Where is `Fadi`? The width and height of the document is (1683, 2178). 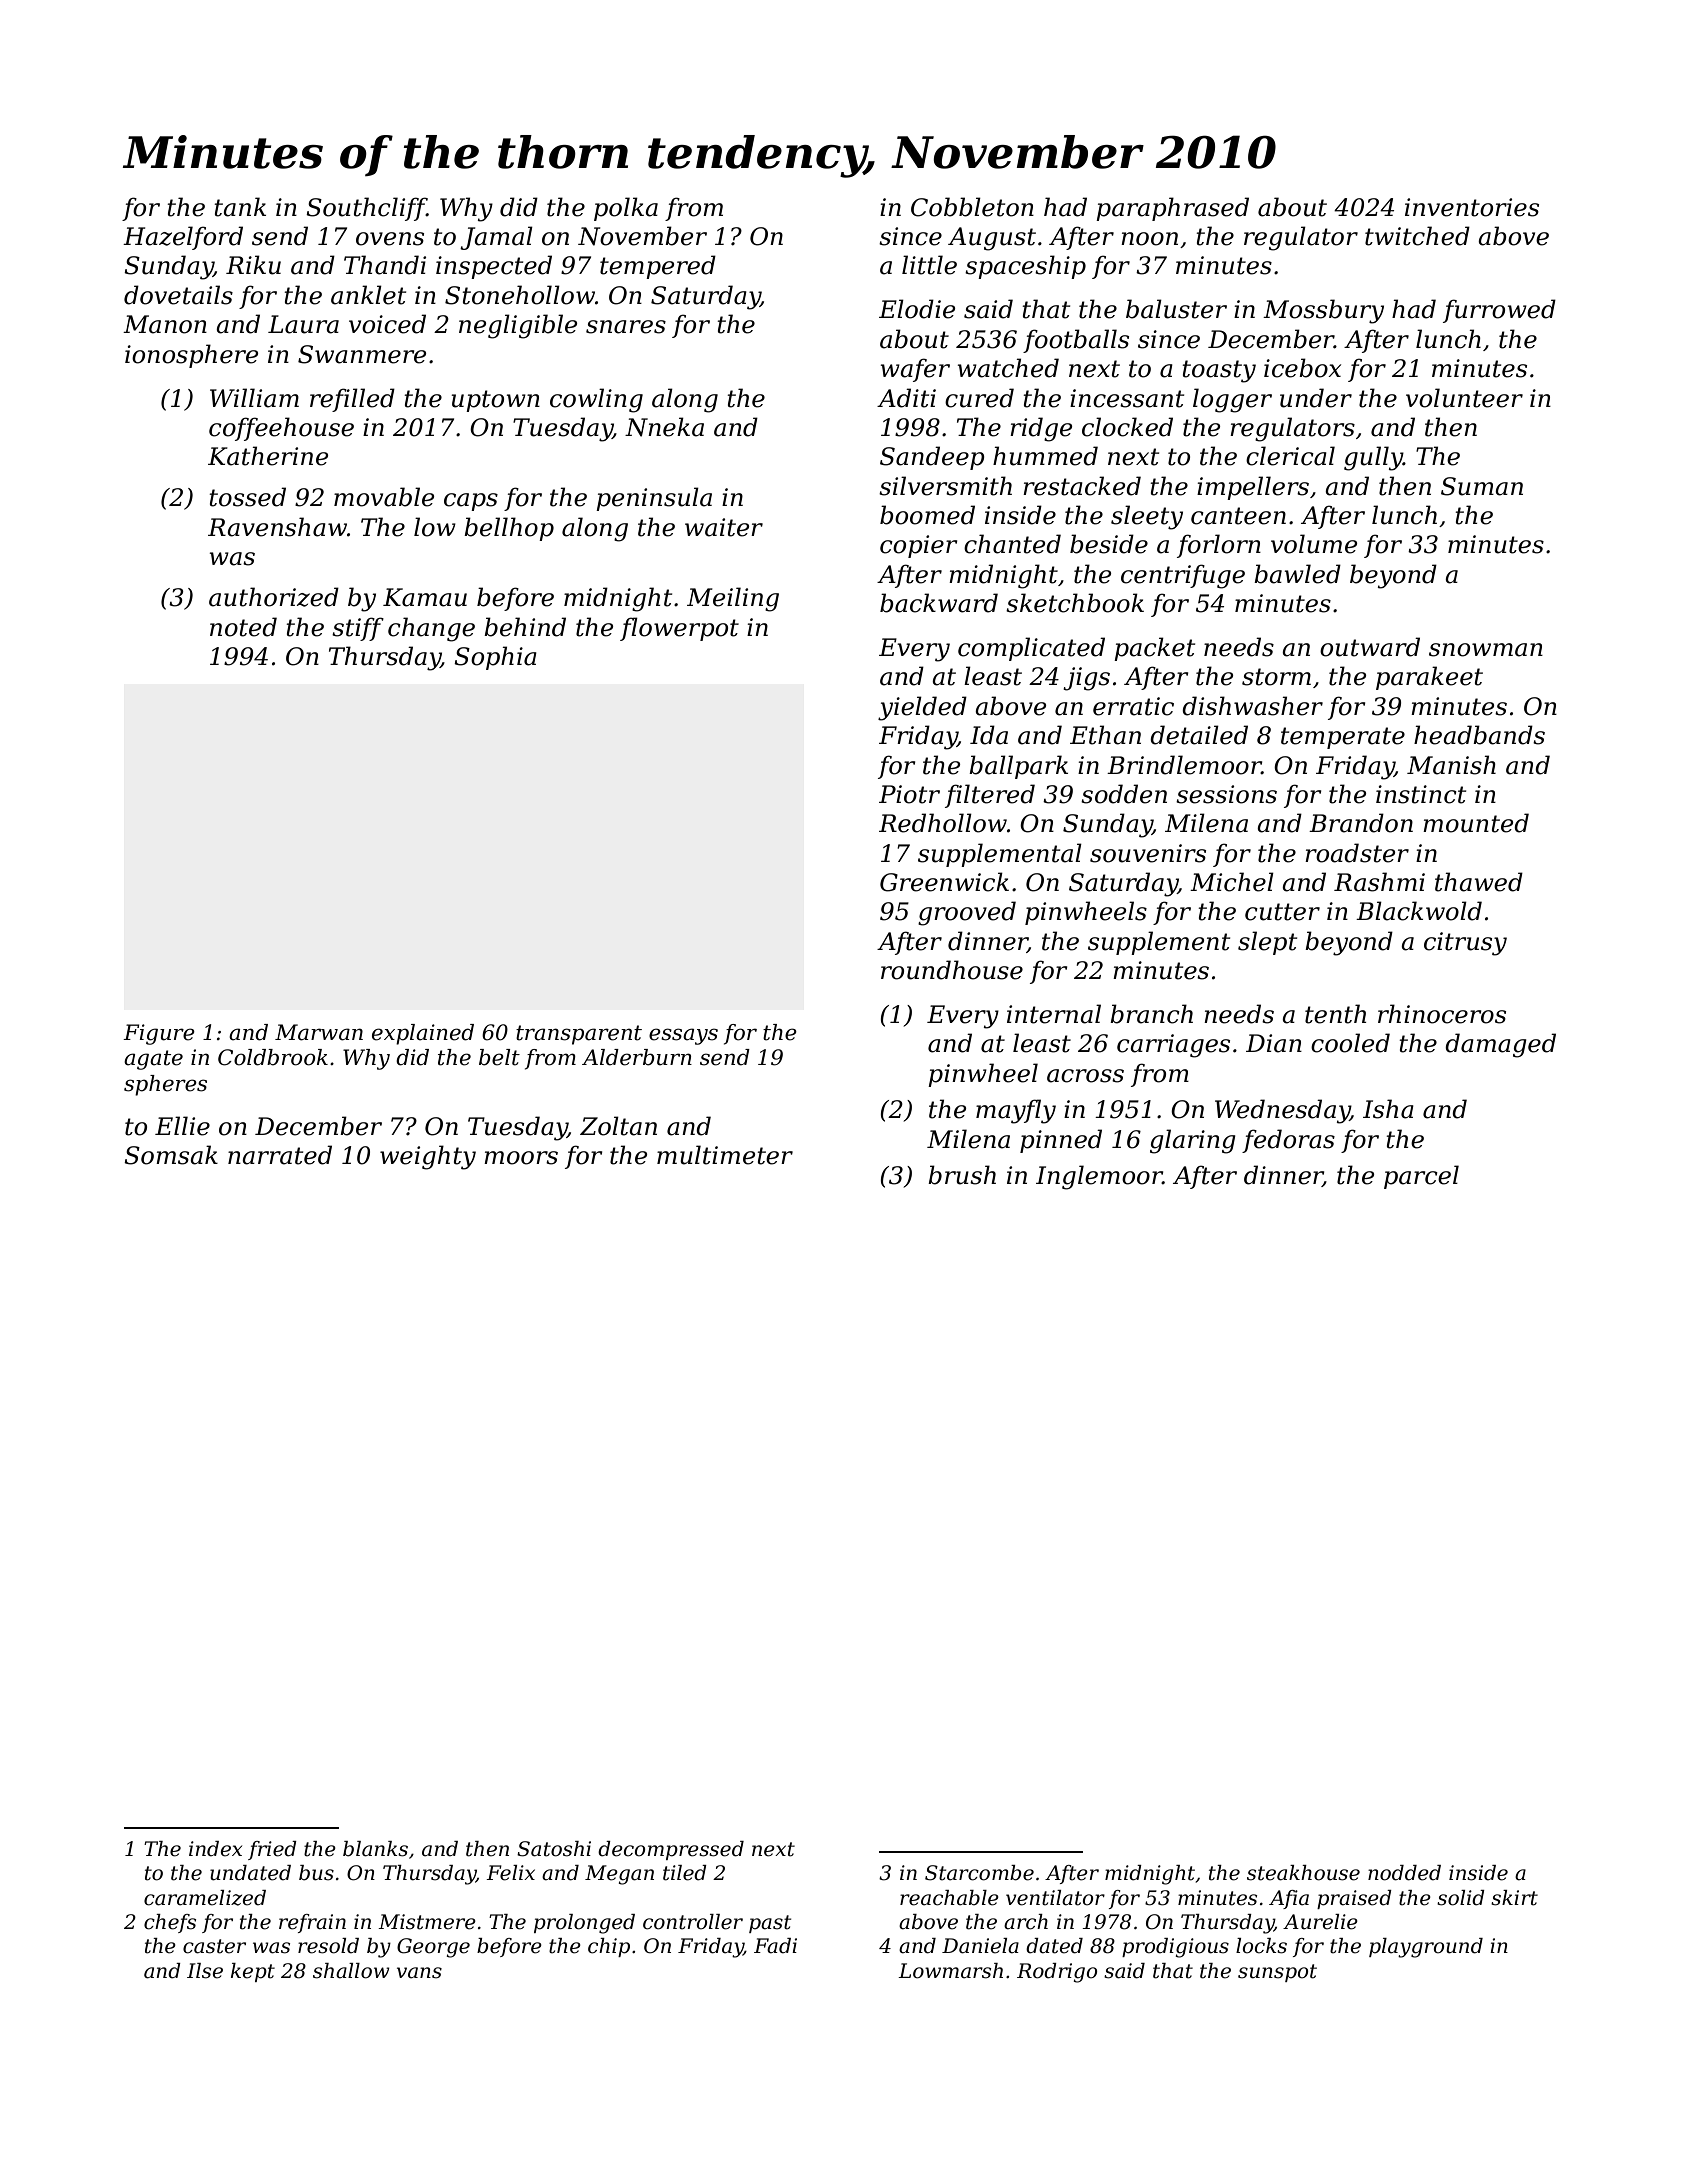
Fadi is located at coordinates (775, 1946).
